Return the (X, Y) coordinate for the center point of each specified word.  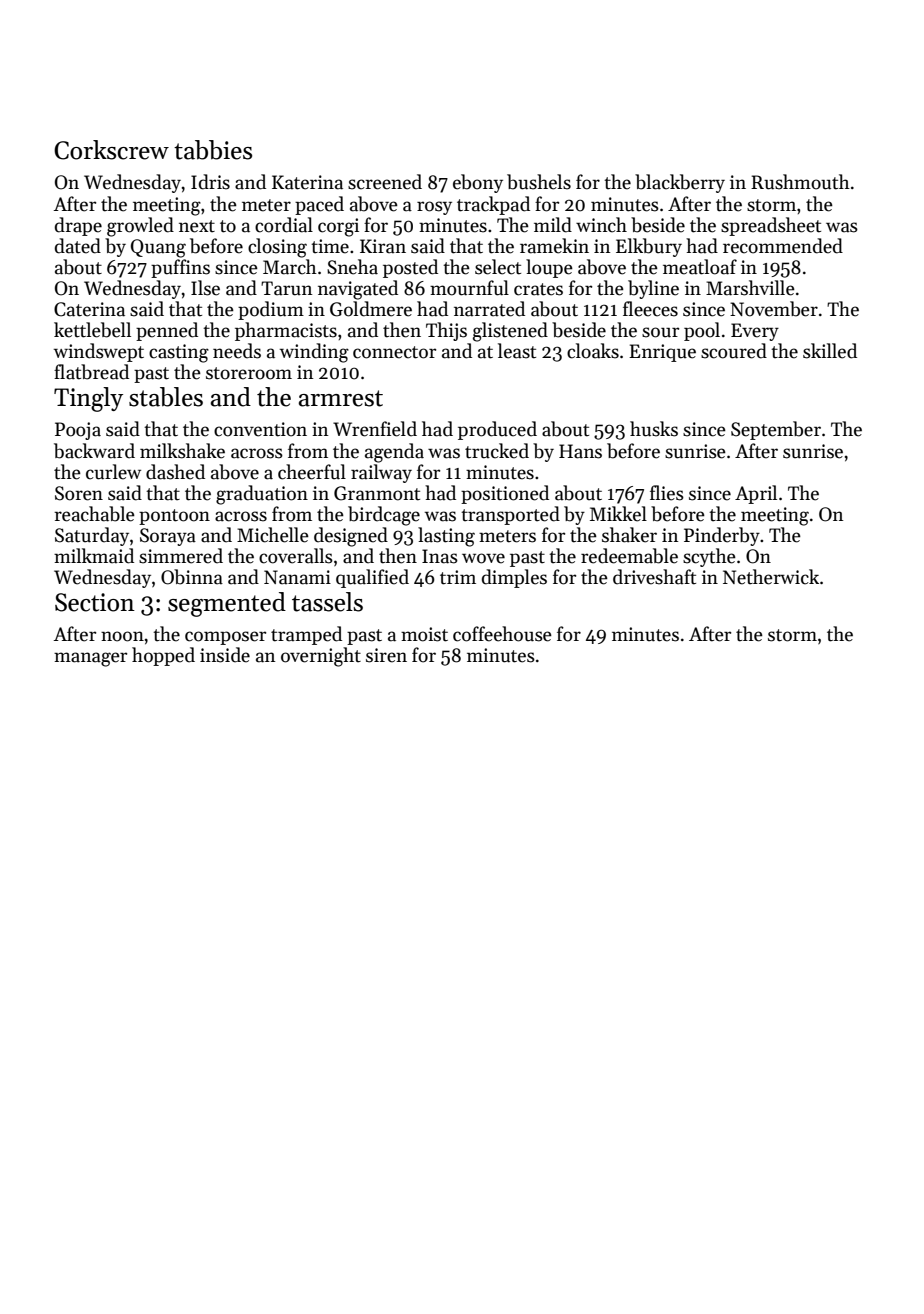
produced (497, 430)
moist (424, 634)
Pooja (78, 431)
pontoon (174, 517)
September (776, 430)
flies (667, 493)
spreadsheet (771, 226)
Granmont (377, 493)
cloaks (593, 351)
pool (702, 331)
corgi (338, 227)
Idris (210, 182)
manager (90, 659)
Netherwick (771, 577)
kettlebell (92, 330)
